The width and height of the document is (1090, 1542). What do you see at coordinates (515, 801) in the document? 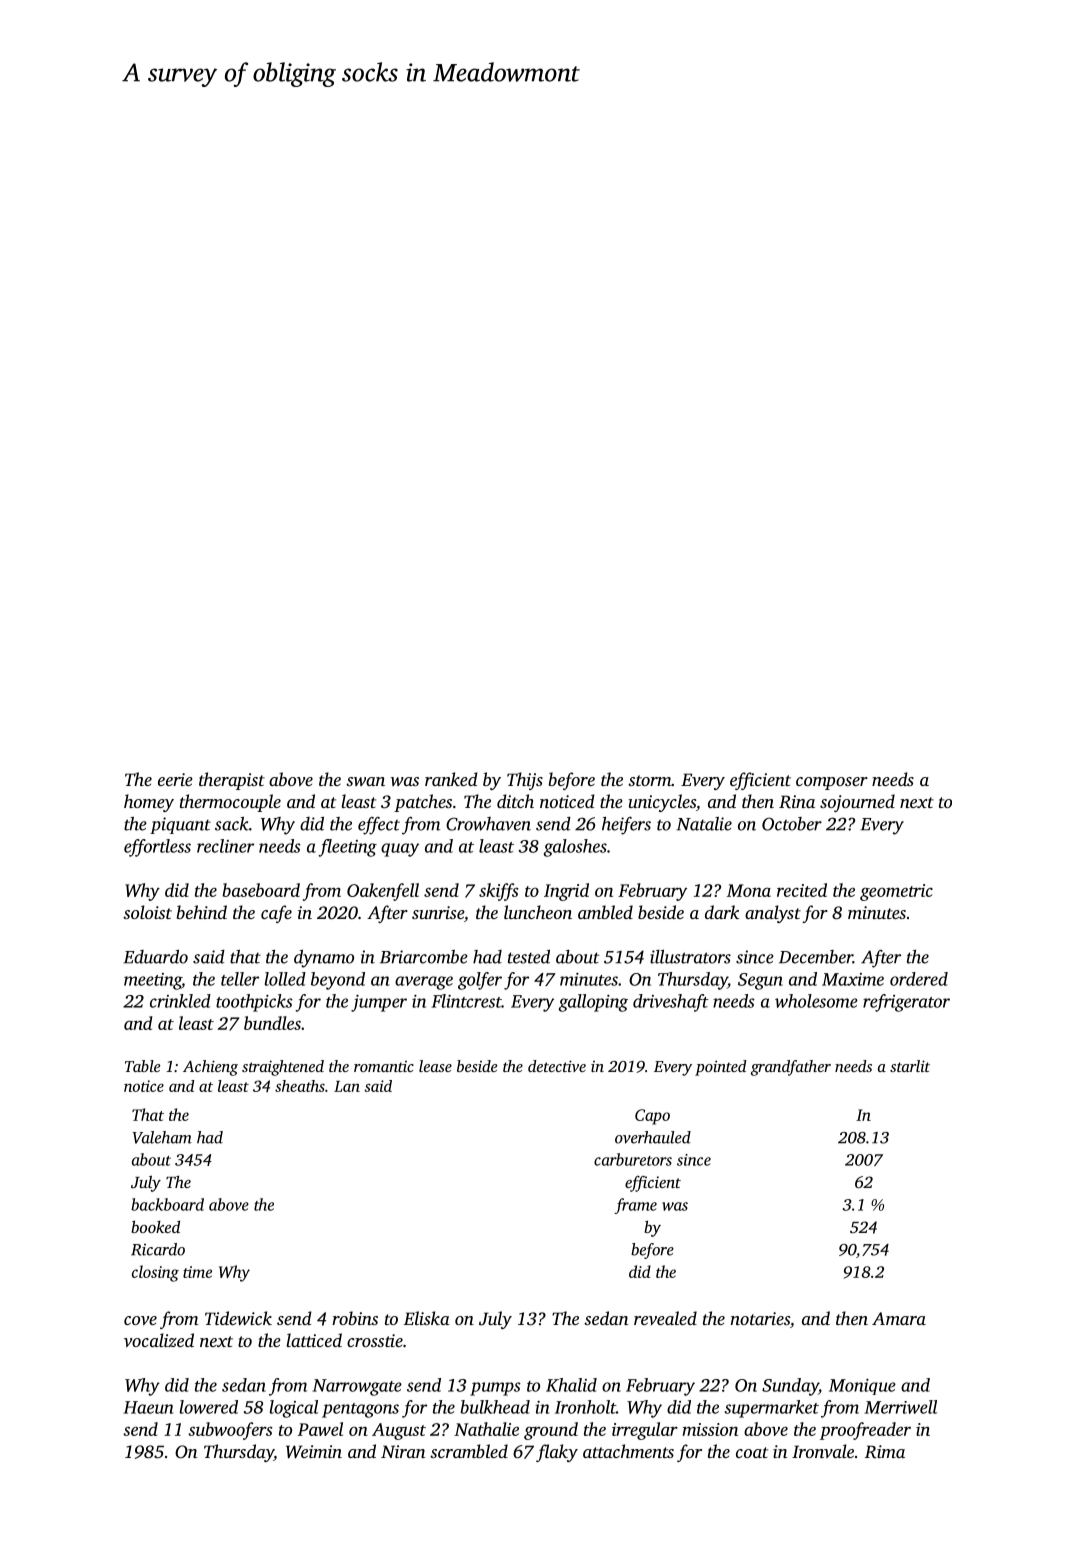
I see `ditch` at bounding box center [515, 801].
